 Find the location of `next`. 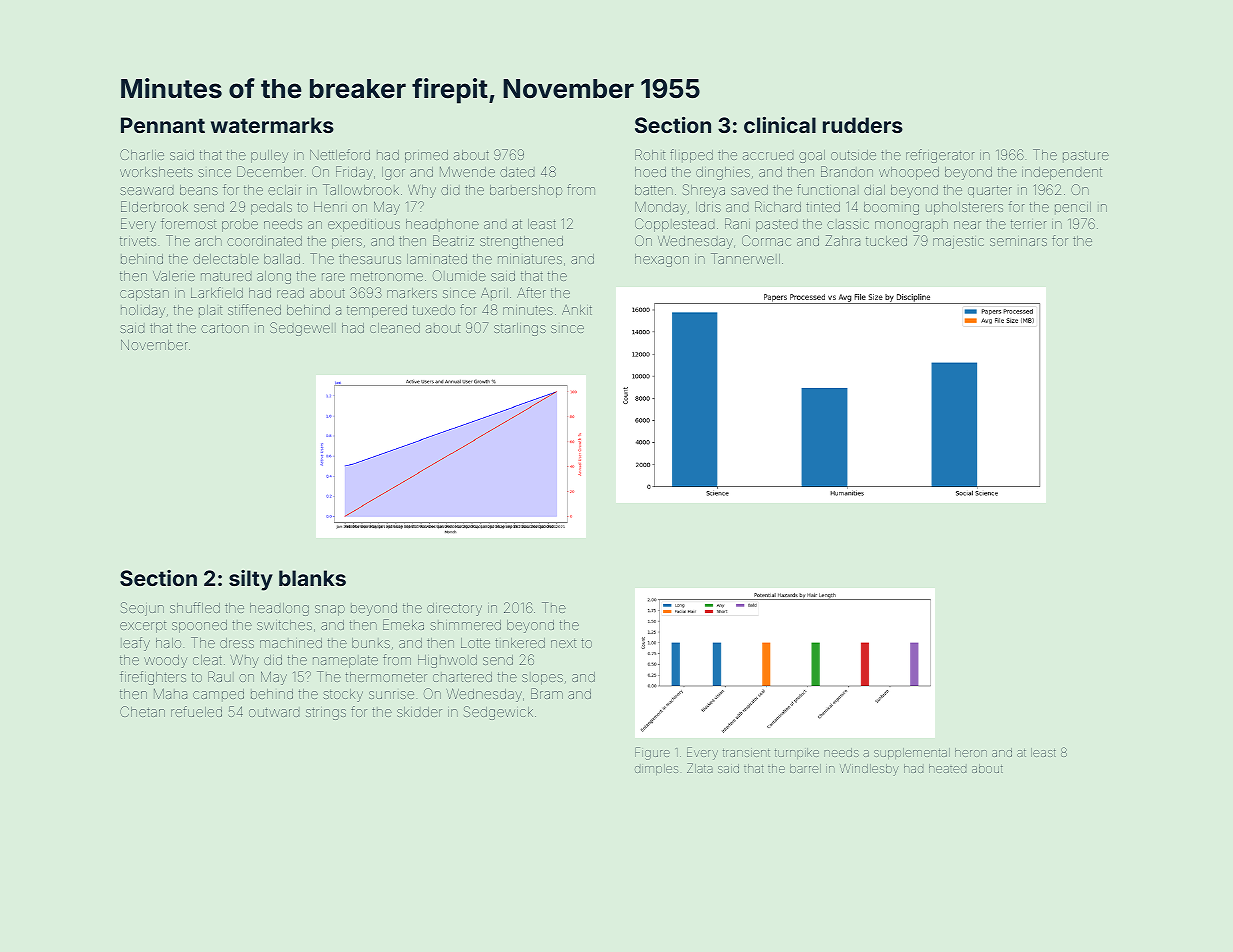

next is located at coordinates (563, 643).
